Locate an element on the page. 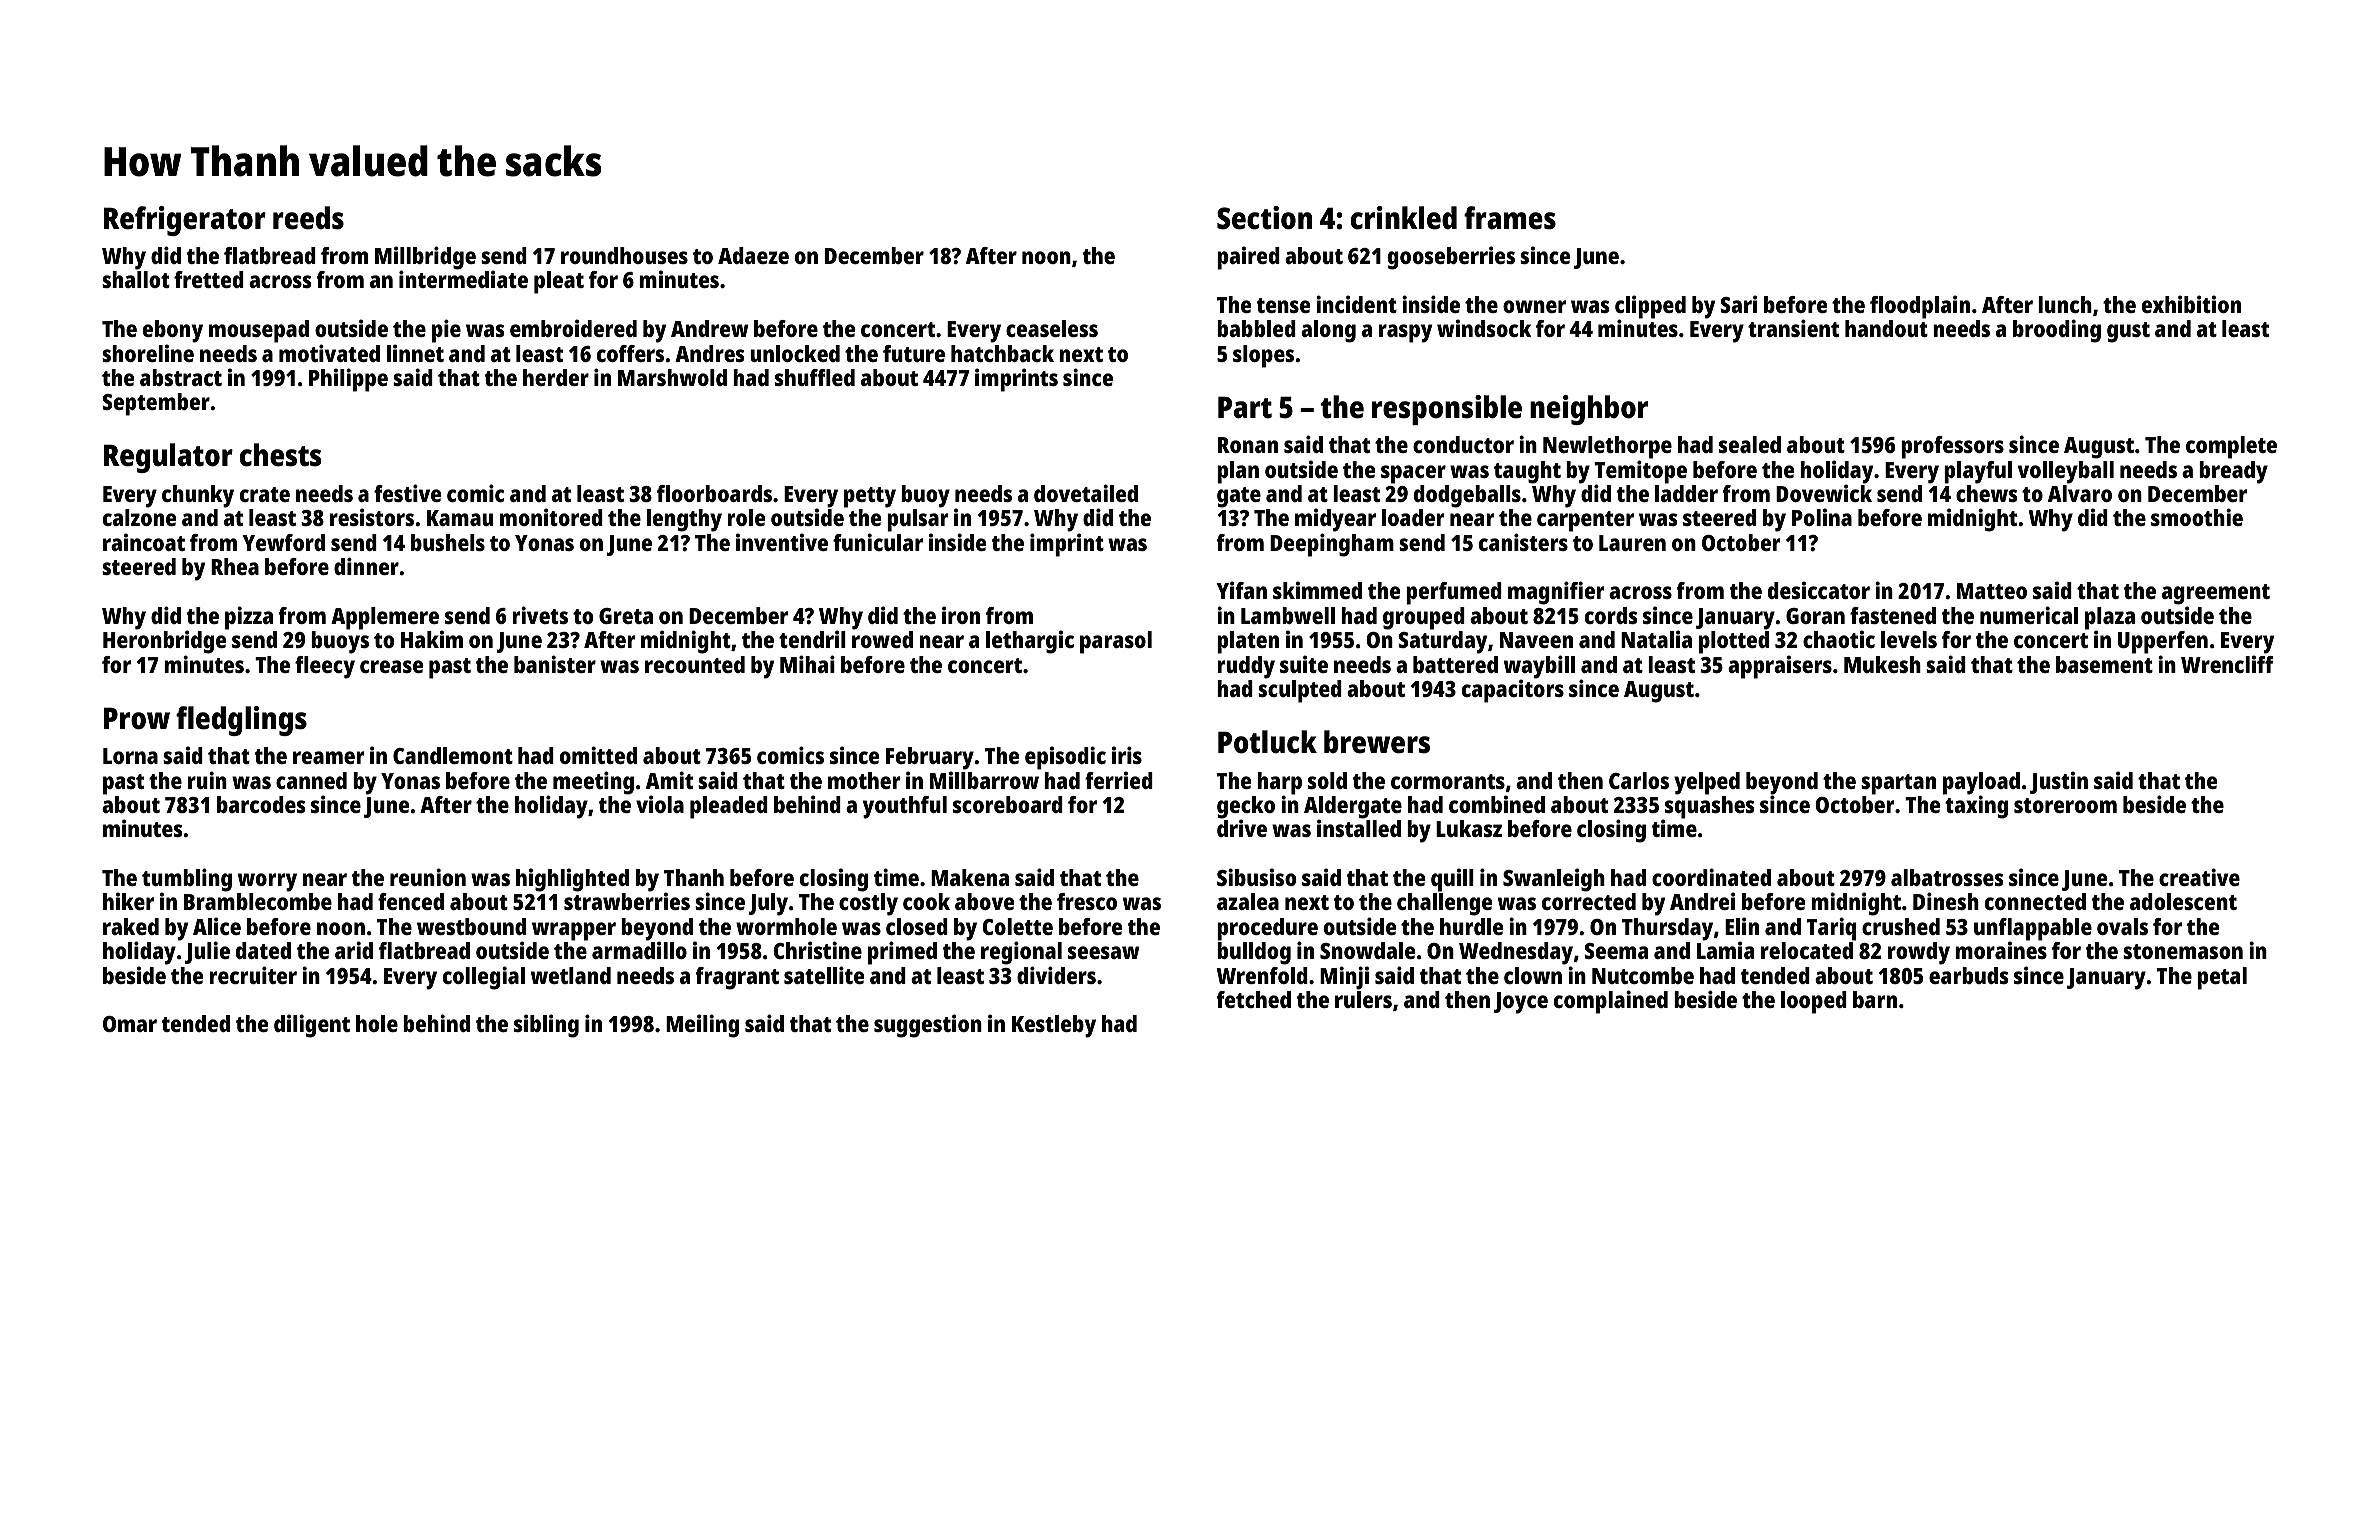  Wrencliff is located at coordinates (2227, 664).
